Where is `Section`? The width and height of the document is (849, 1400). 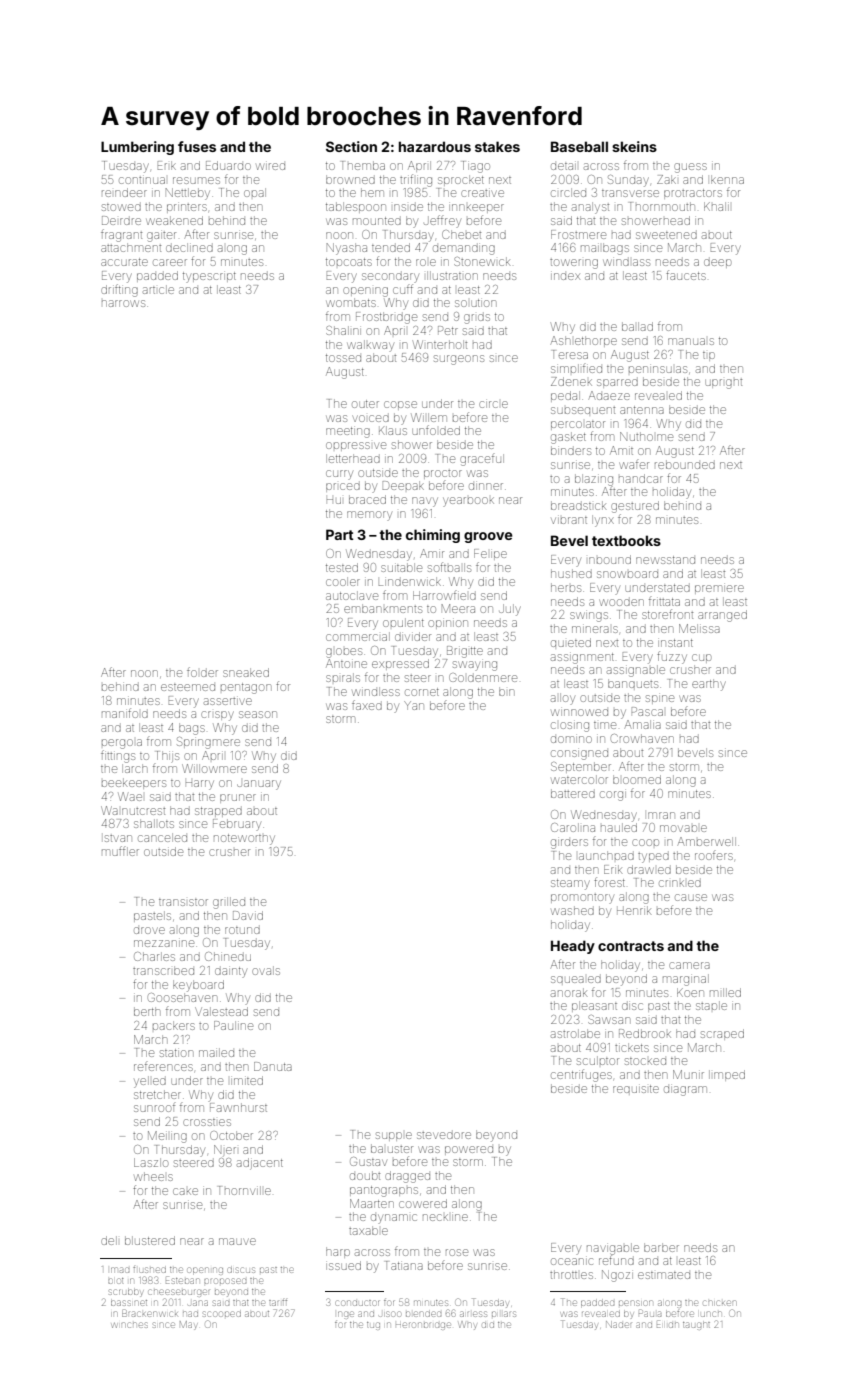 Section is located at coordinates (351, 146).
